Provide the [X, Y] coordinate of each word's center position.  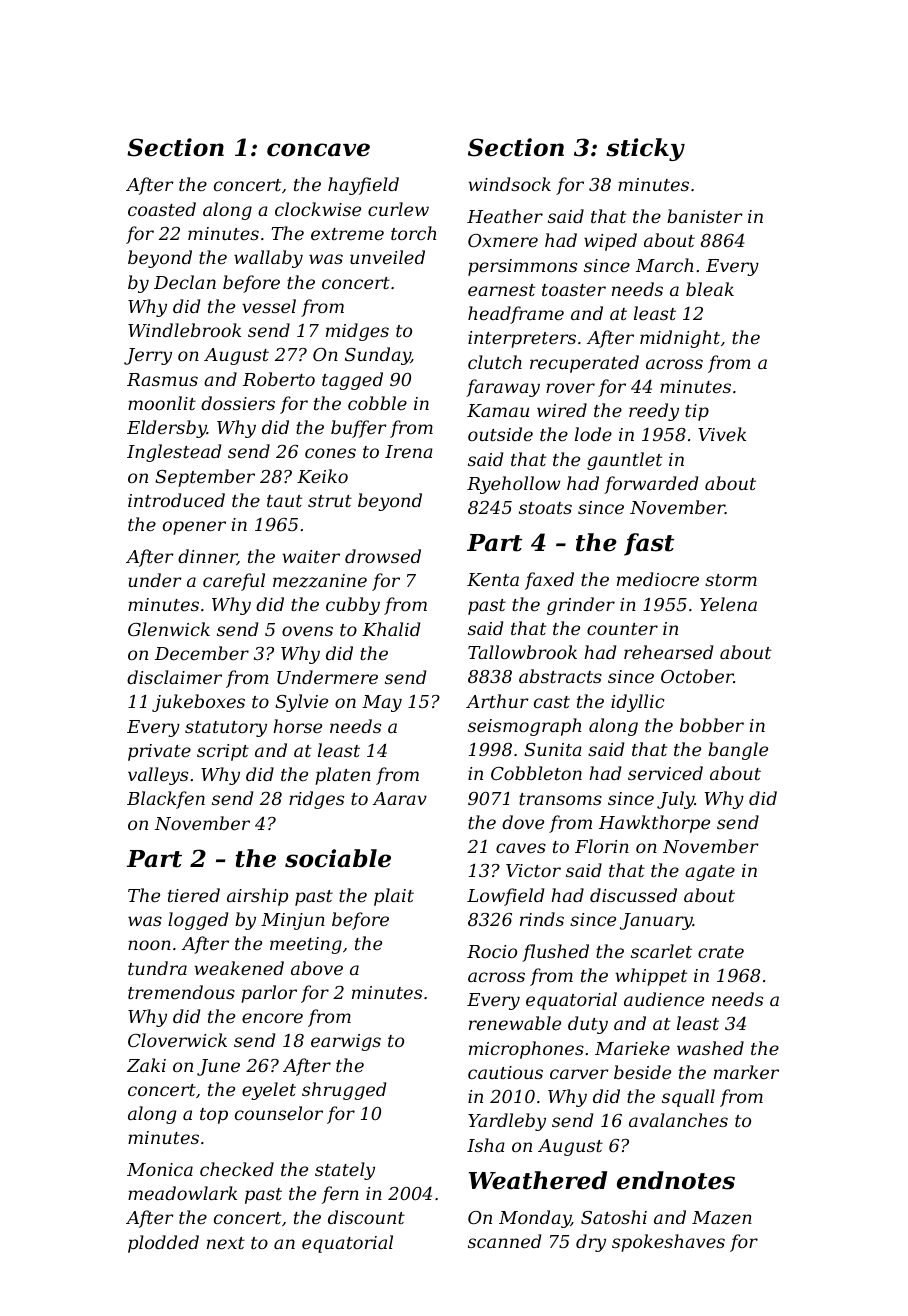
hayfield [363, 186]
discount [366, 1217]
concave [318, 150]
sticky [645, 149]
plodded [163, 1244]
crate [721, 952]
